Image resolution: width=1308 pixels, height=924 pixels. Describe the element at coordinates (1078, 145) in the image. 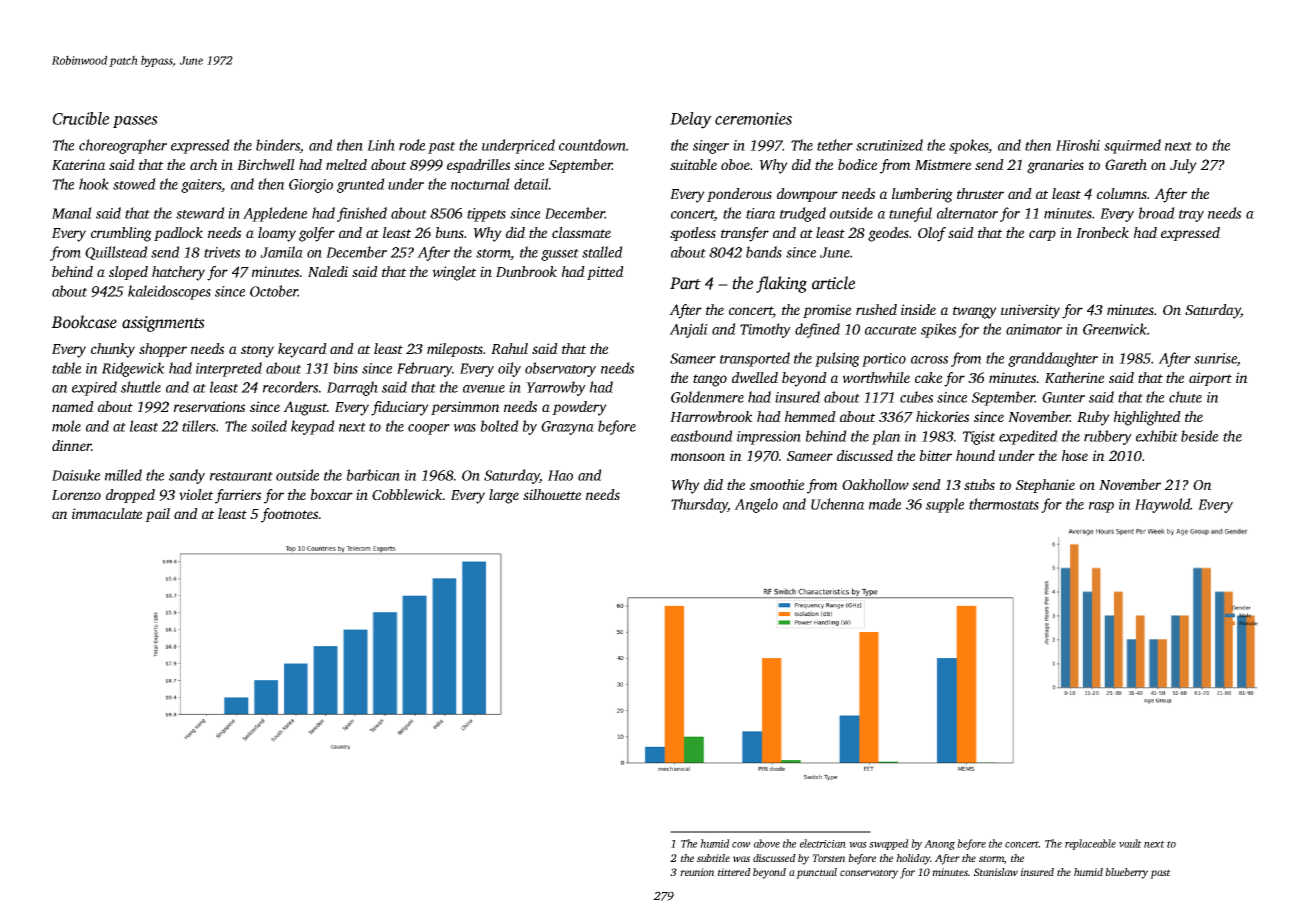

I see `Hiroshi` at that location.
